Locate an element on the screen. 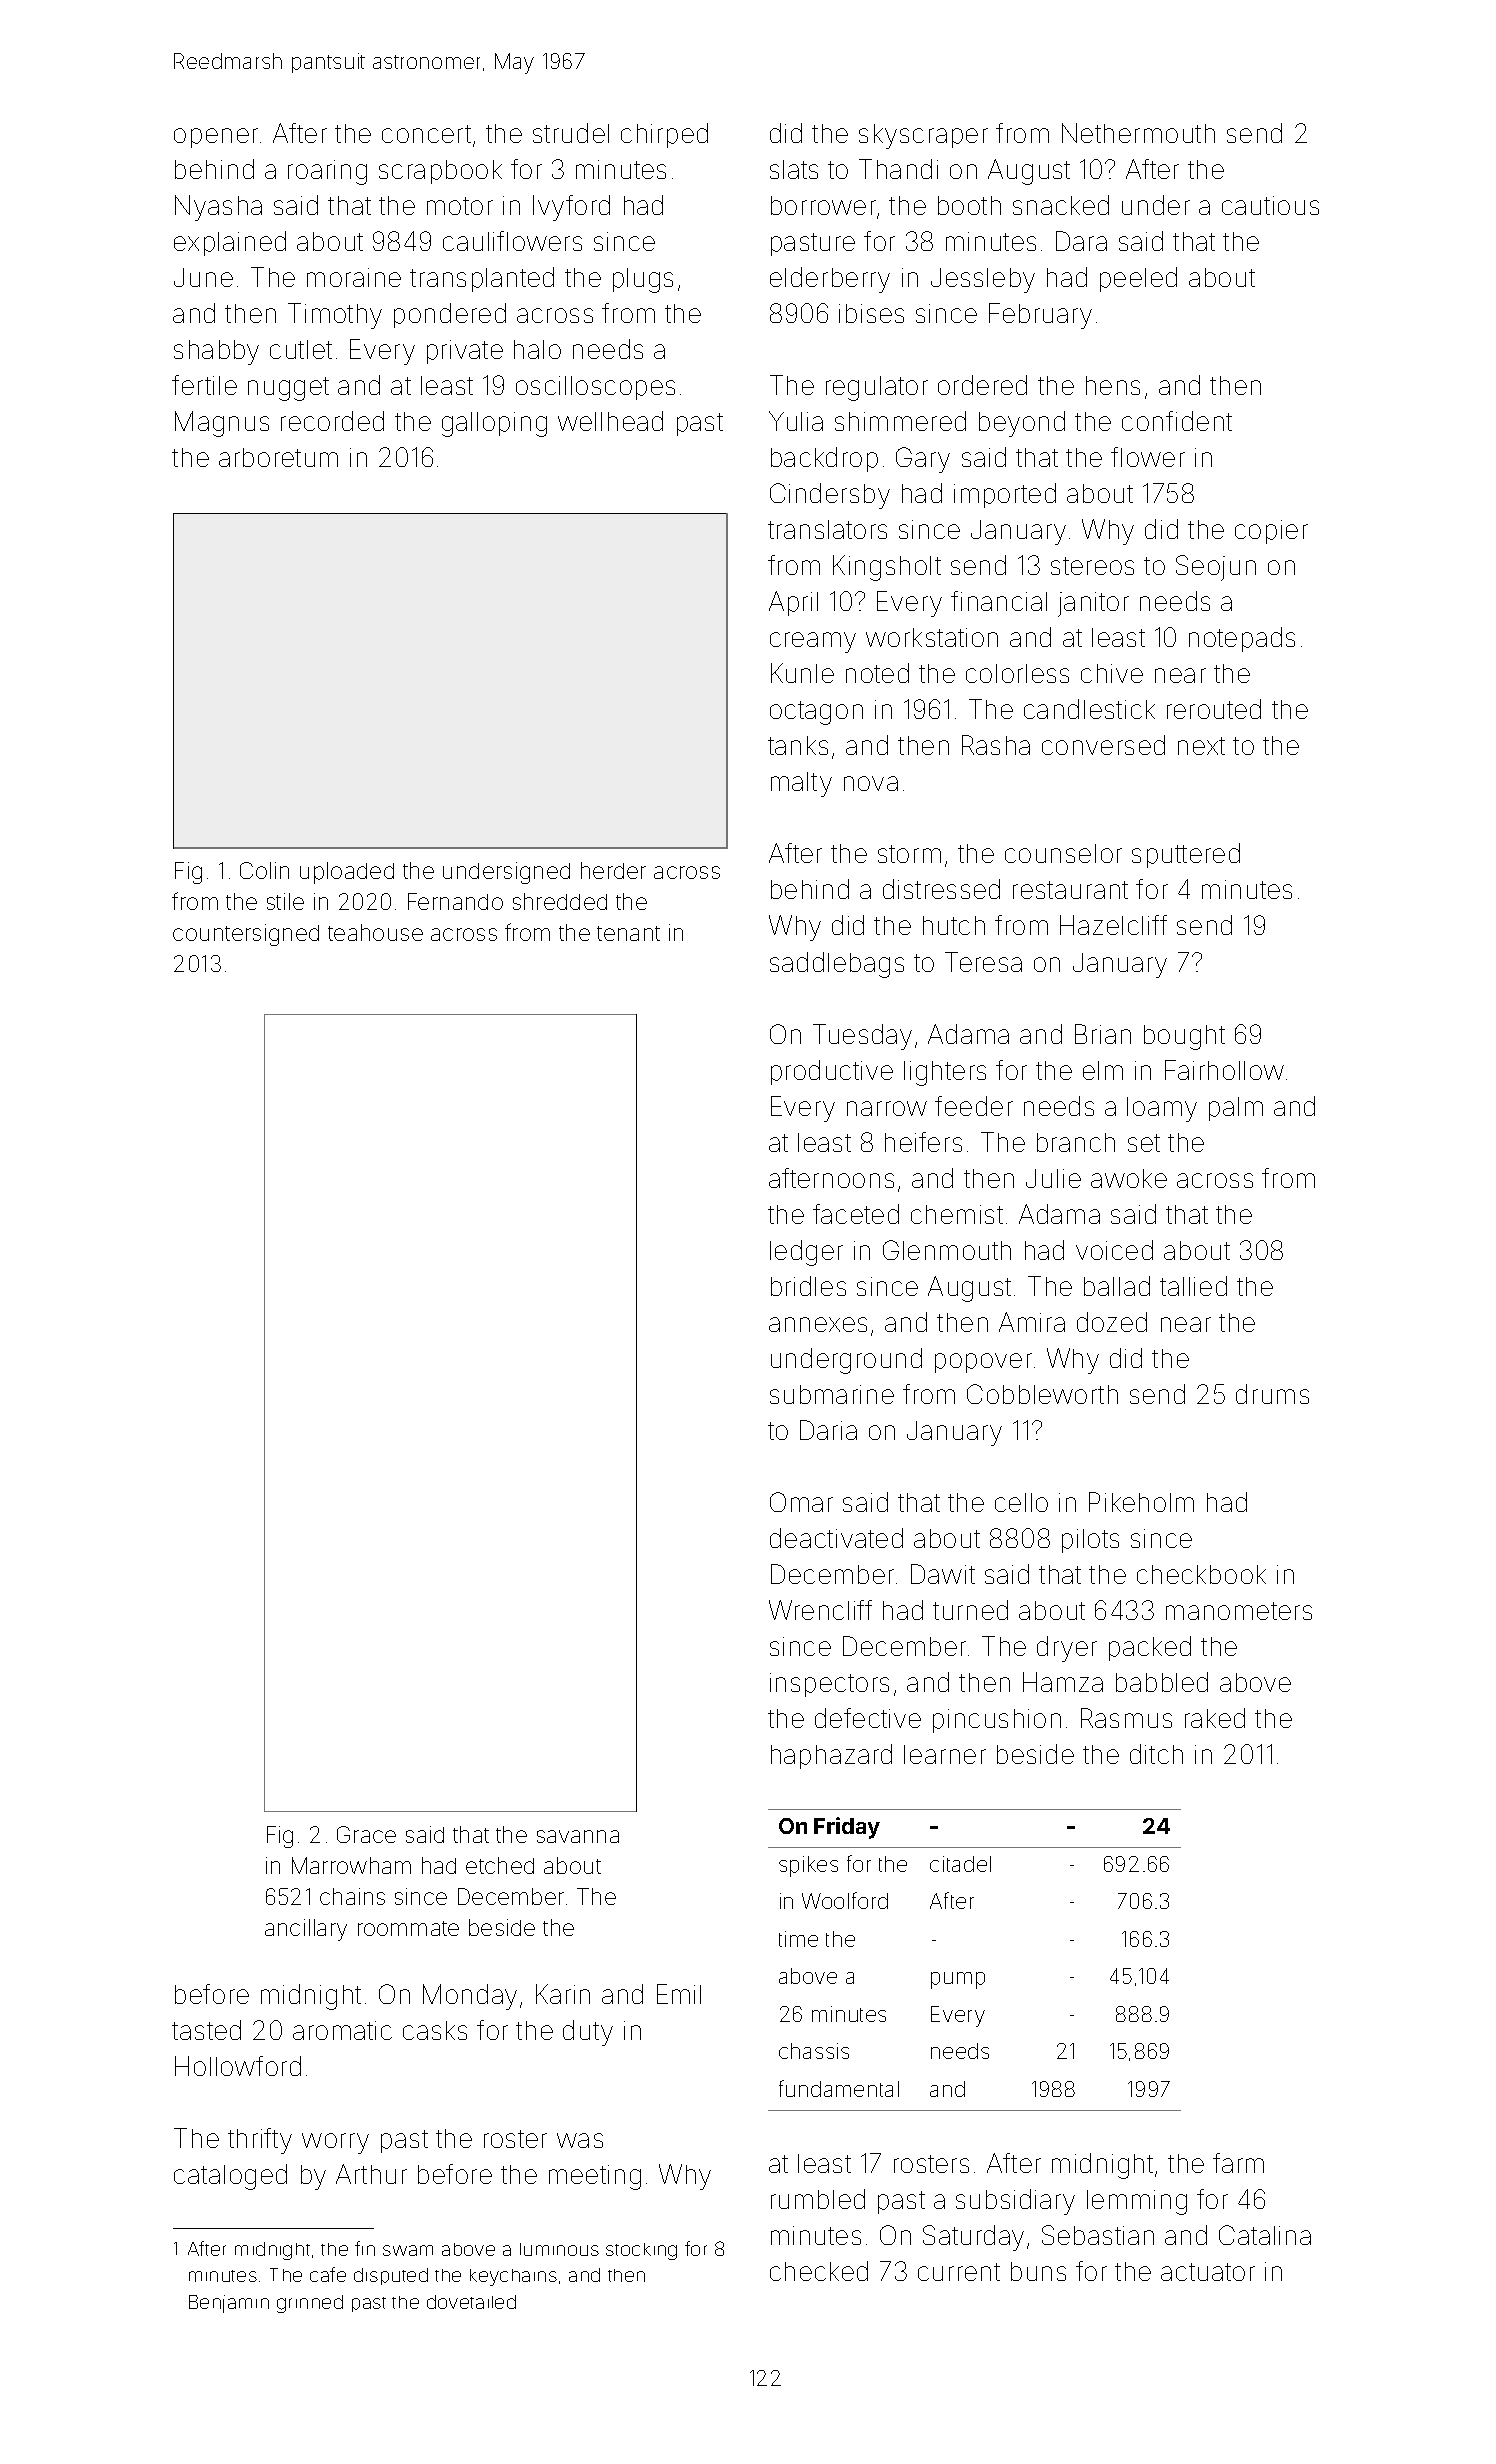 Image resolution: width=1496 pixels, height=2464 pixels. Grace is located at coordinates (366, 1834).
